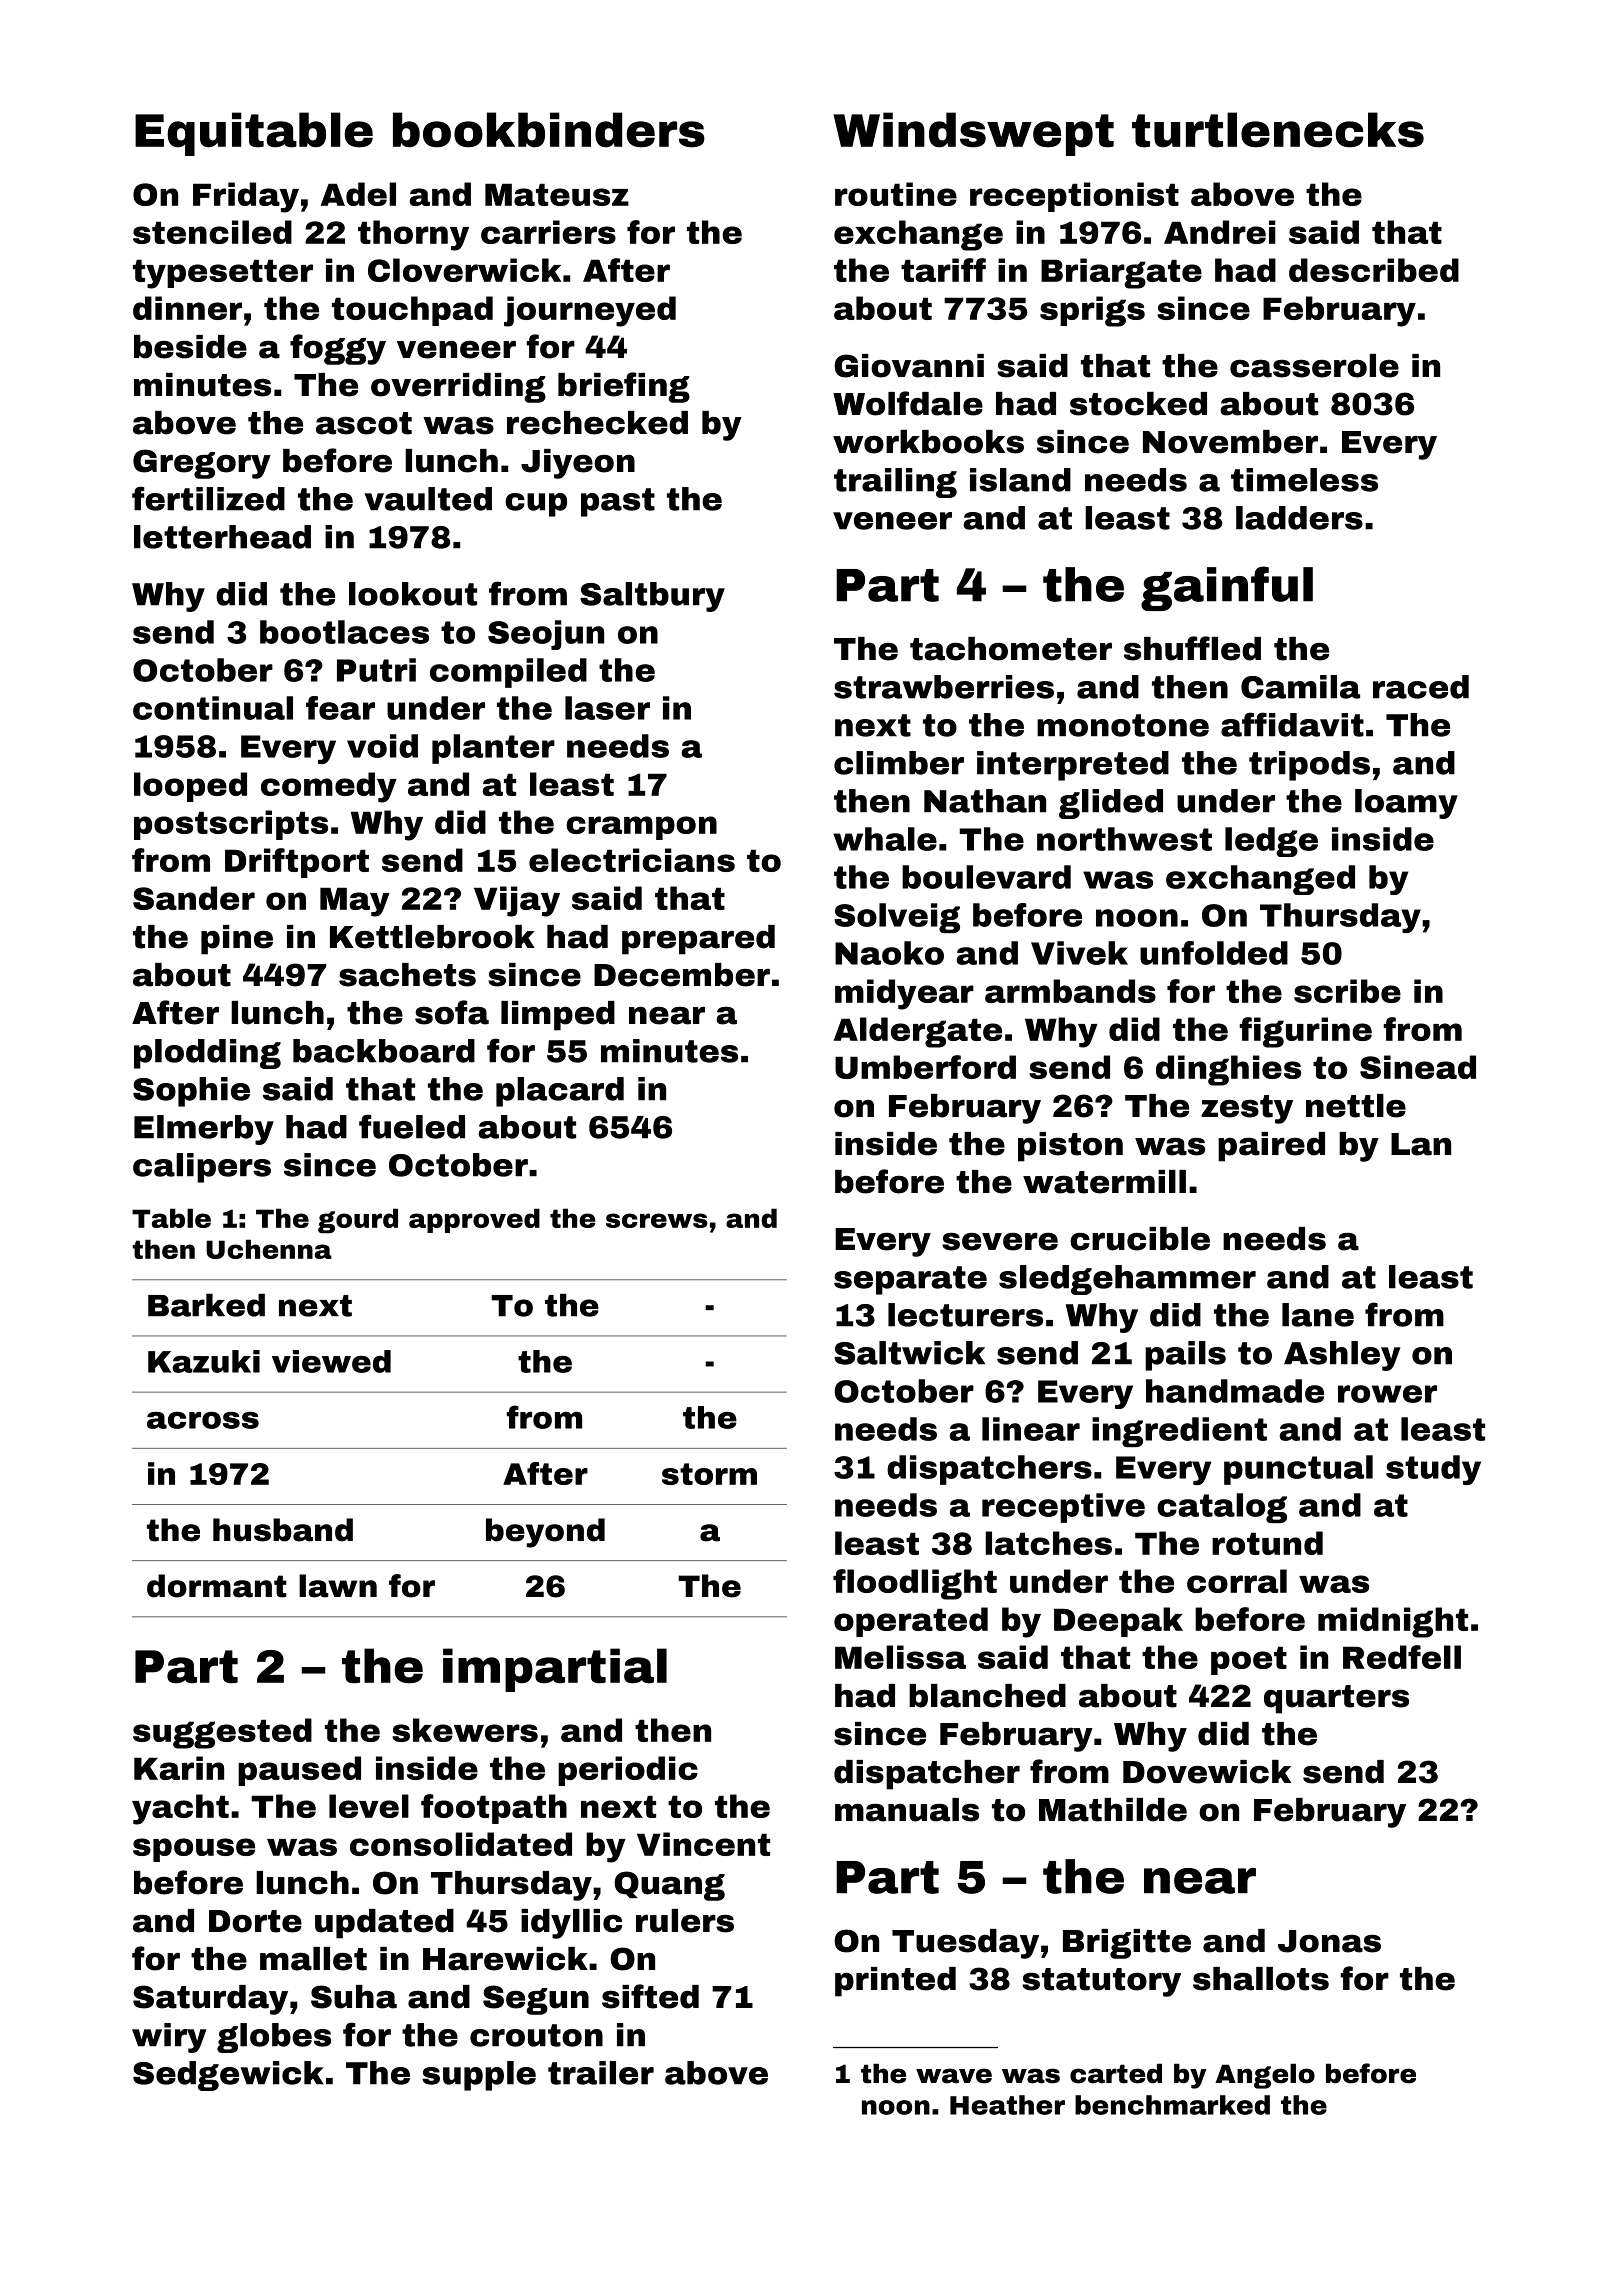 Image resolution: width=1620 pixels, height=2292 pixels. What do you see at coordinates (895, 483) in the page?
I see `trailing` at bounding box center [895, 483].
